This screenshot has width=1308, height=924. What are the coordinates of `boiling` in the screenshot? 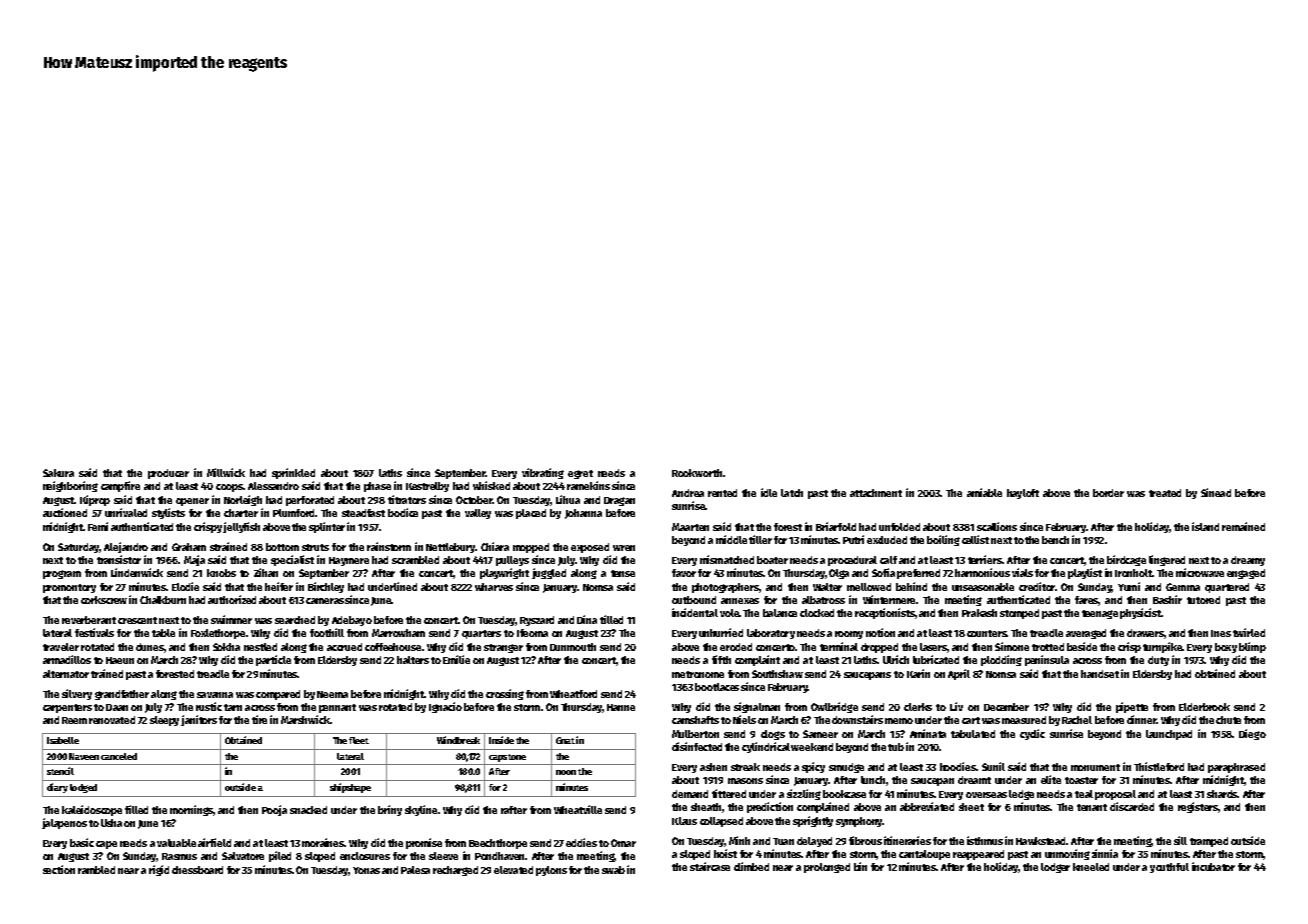 It's located at (943, 540).
